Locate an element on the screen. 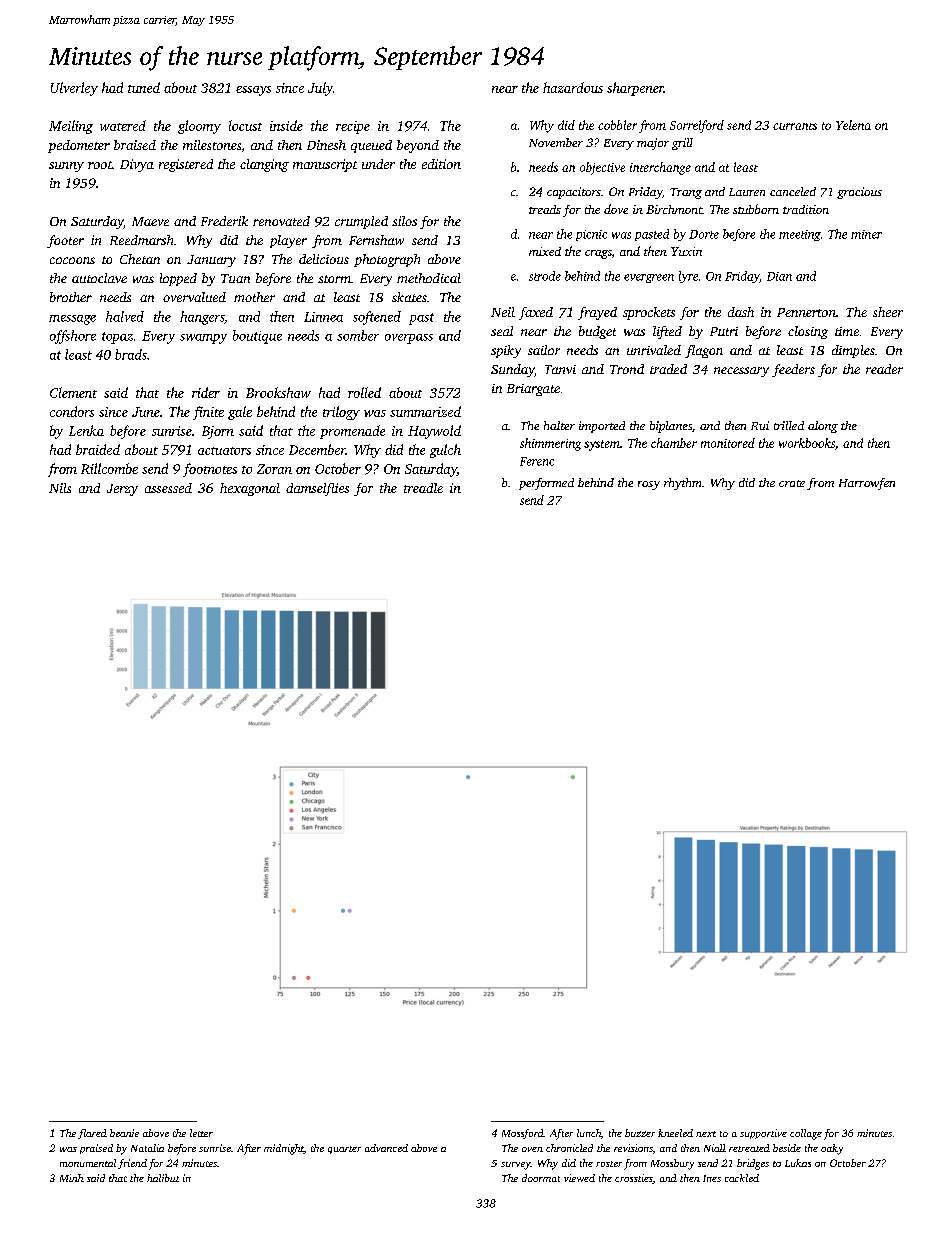 The height and width of the screenshot is (1233, 952). quarter is located at coordinates (344, 1150).
